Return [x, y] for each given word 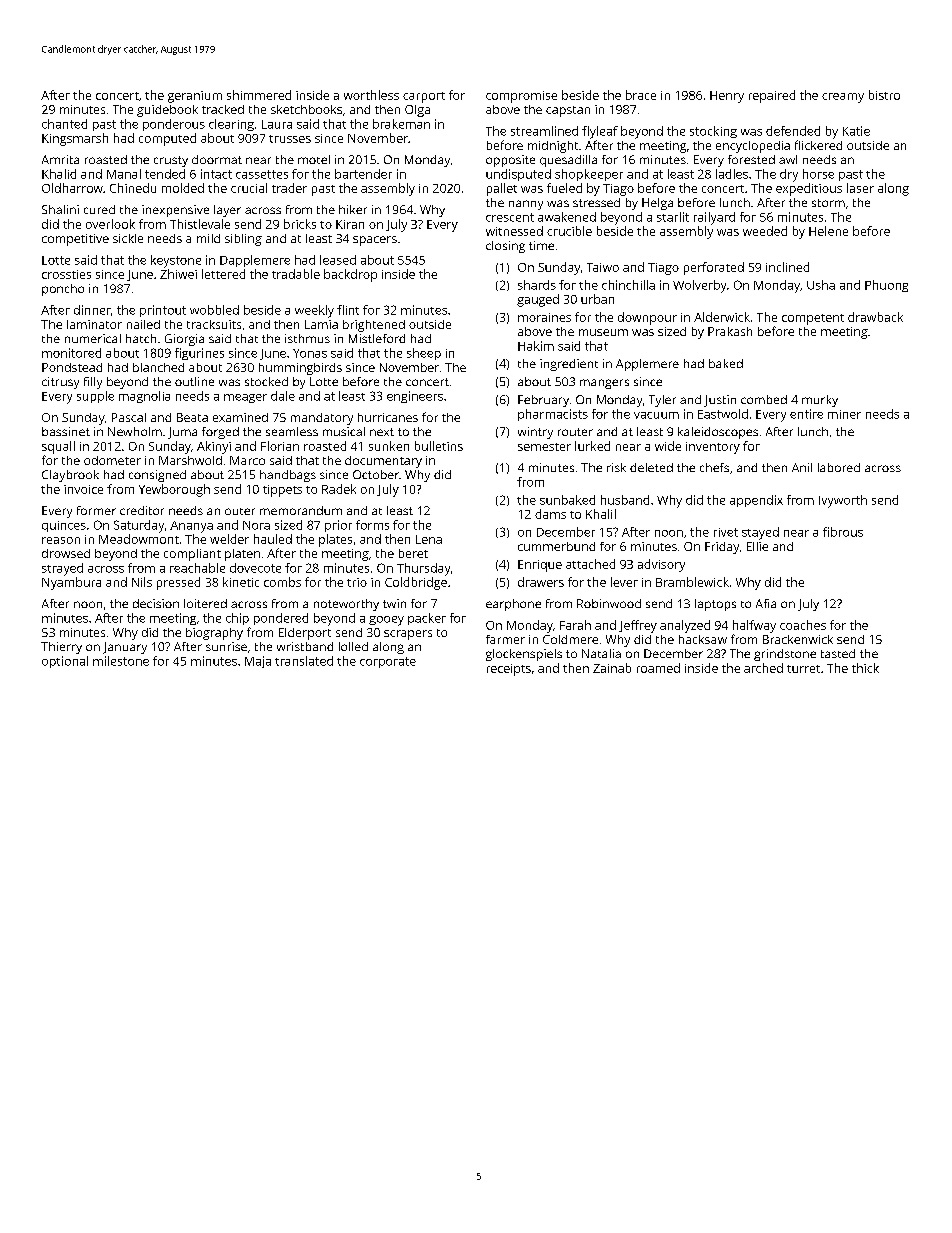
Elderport [305, 634]
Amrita [60, 159]
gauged [538, 300]
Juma [182, 433]
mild [208, 238]
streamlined [544, 131]
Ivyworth [843, 501]
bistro [884, 95]
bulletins [439, 446]
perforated [714, 268]
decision [156, 603]
